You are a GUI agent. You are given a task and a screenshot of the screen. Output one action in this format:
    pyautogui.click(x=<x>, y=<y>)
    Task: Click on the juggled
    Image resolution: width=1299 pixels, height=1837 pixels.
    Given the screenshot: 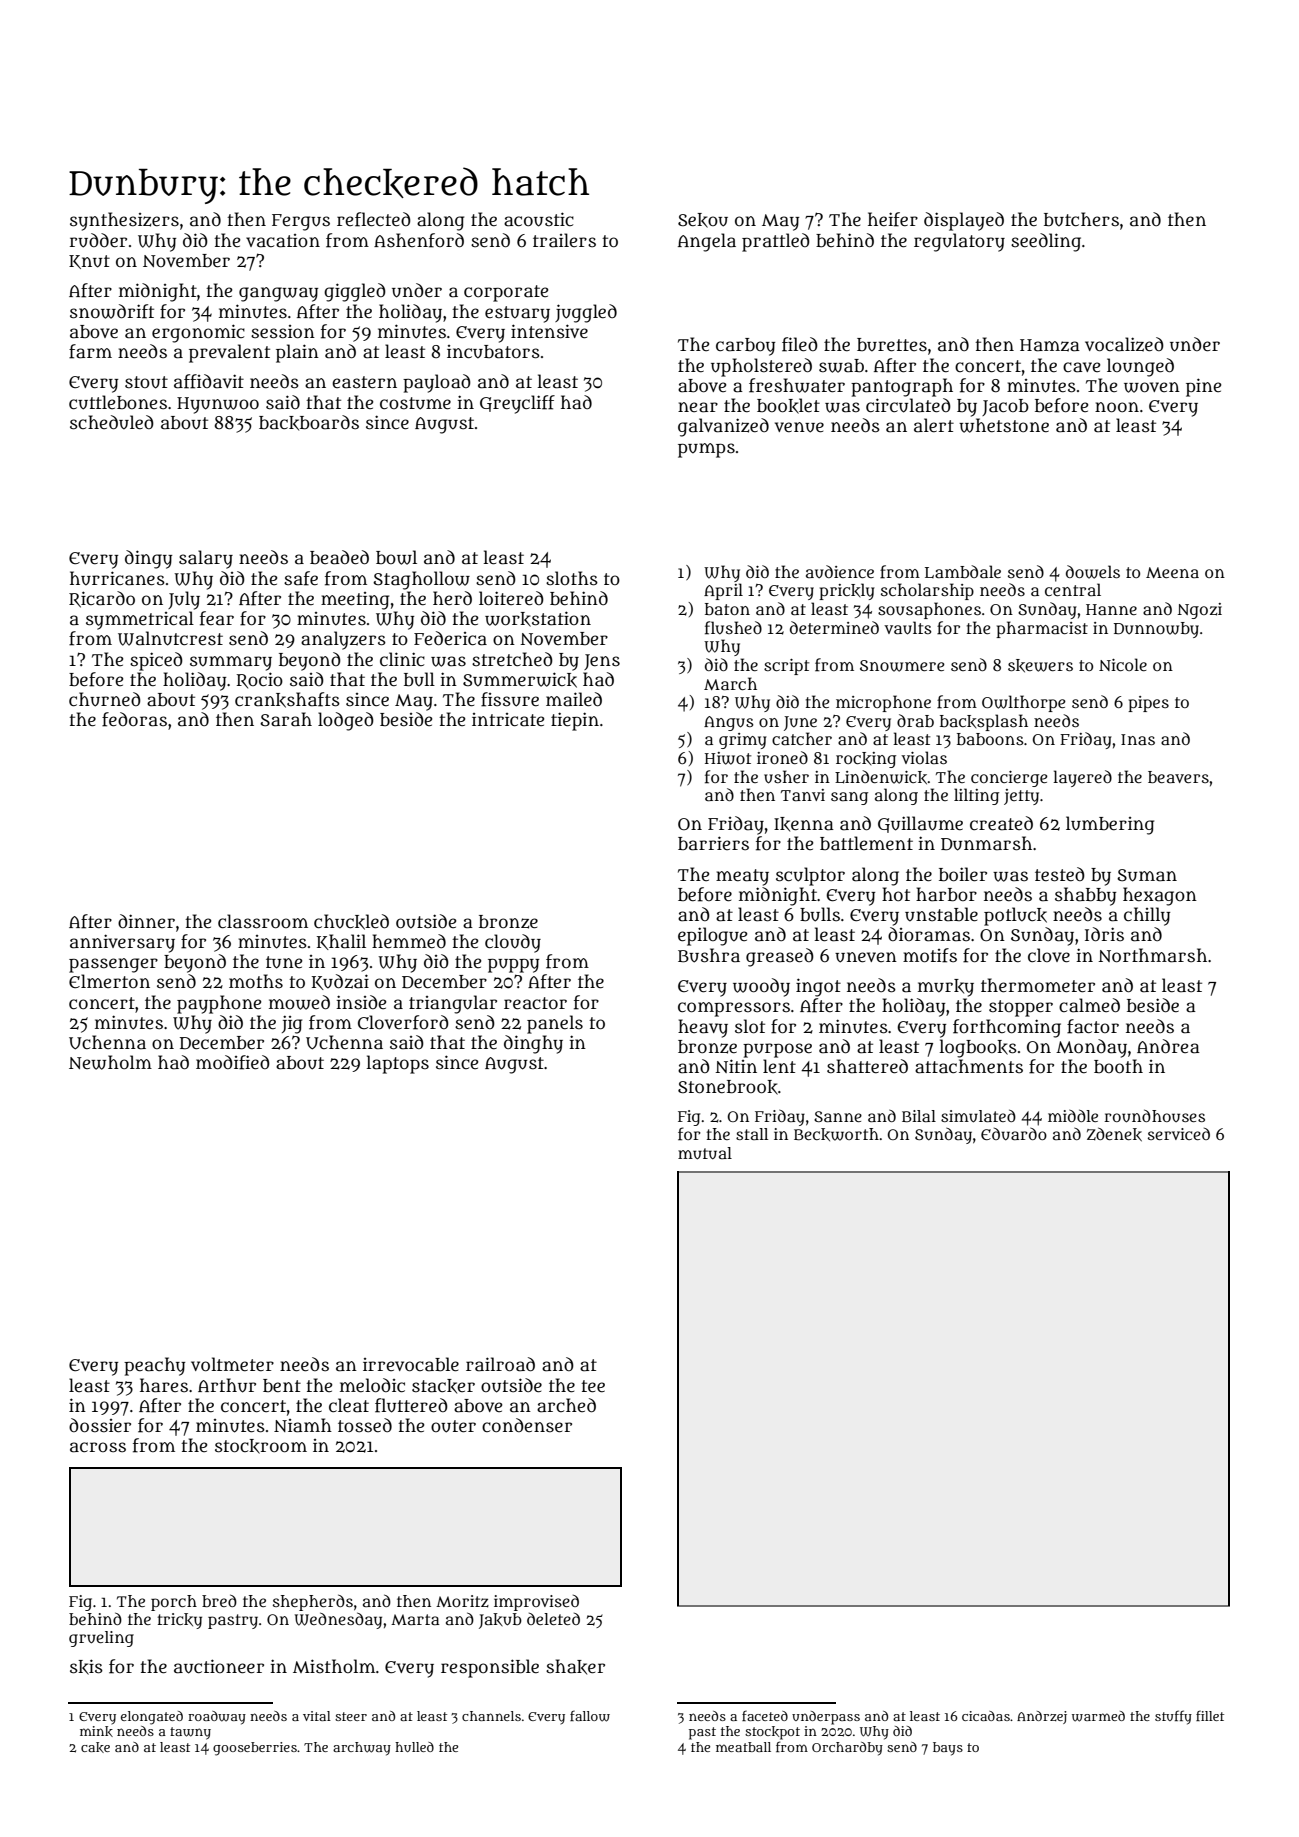 What is the action you would take?
    pyautogui.click(x=586, y=313)
